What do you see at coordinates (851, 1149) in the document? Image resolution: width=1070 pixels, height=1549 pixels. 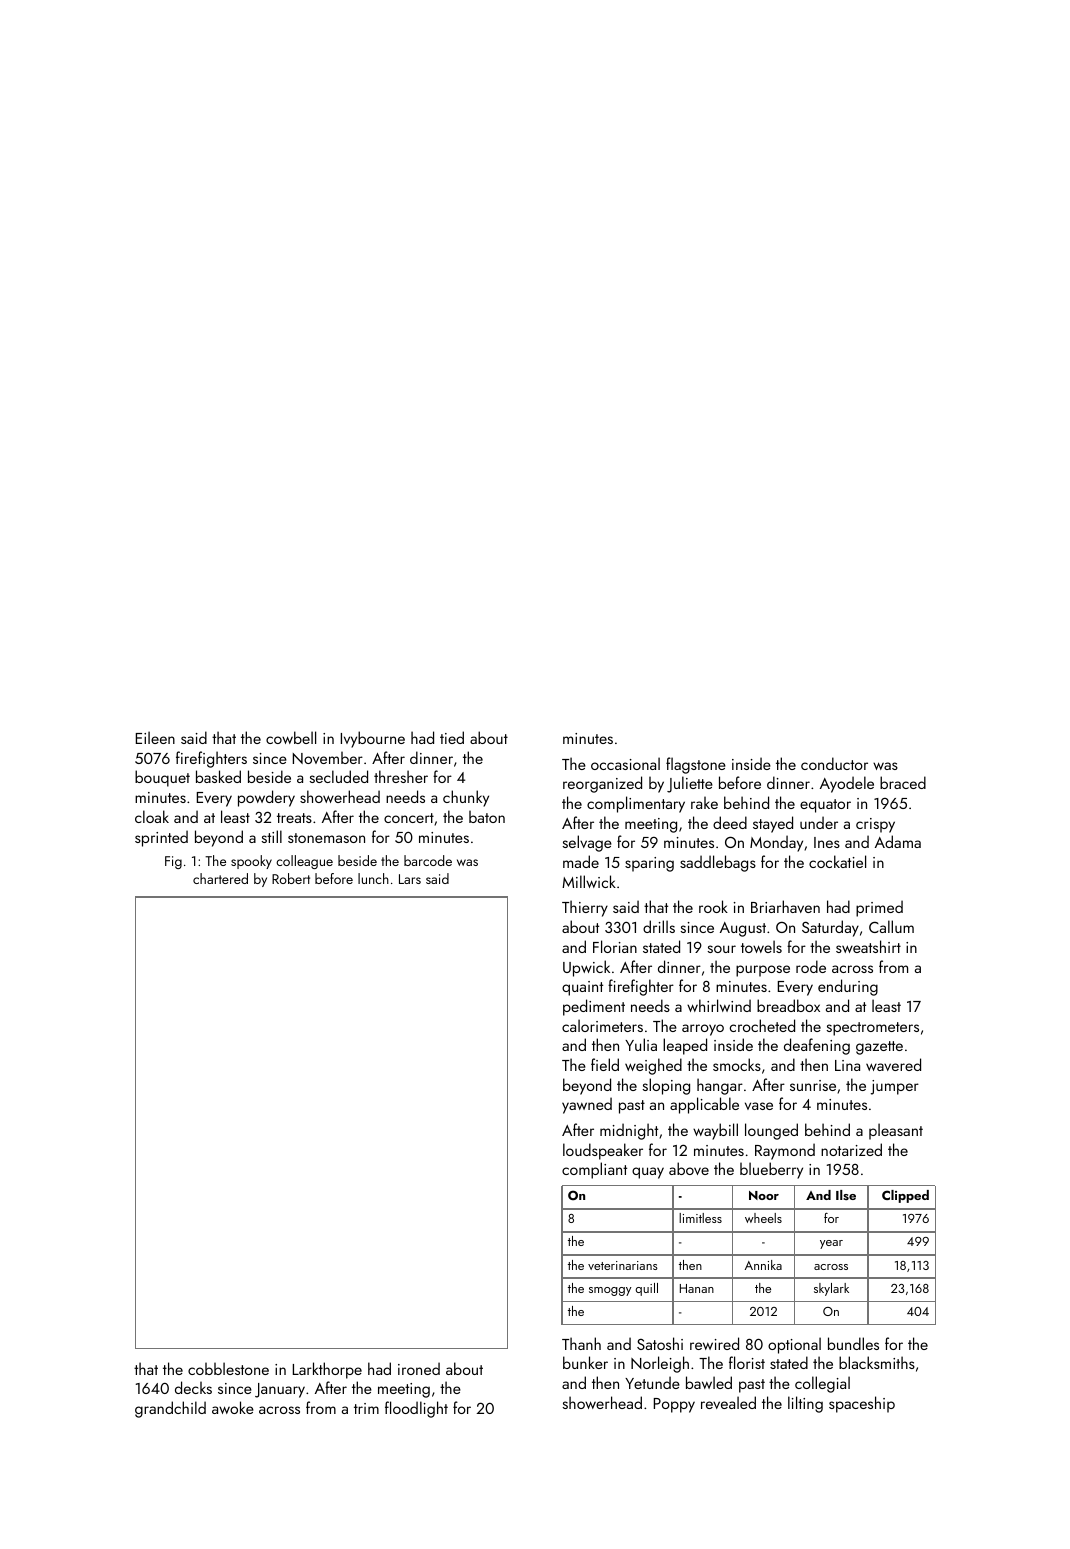 I see `notarized` at bounding box center [851, 1149].
